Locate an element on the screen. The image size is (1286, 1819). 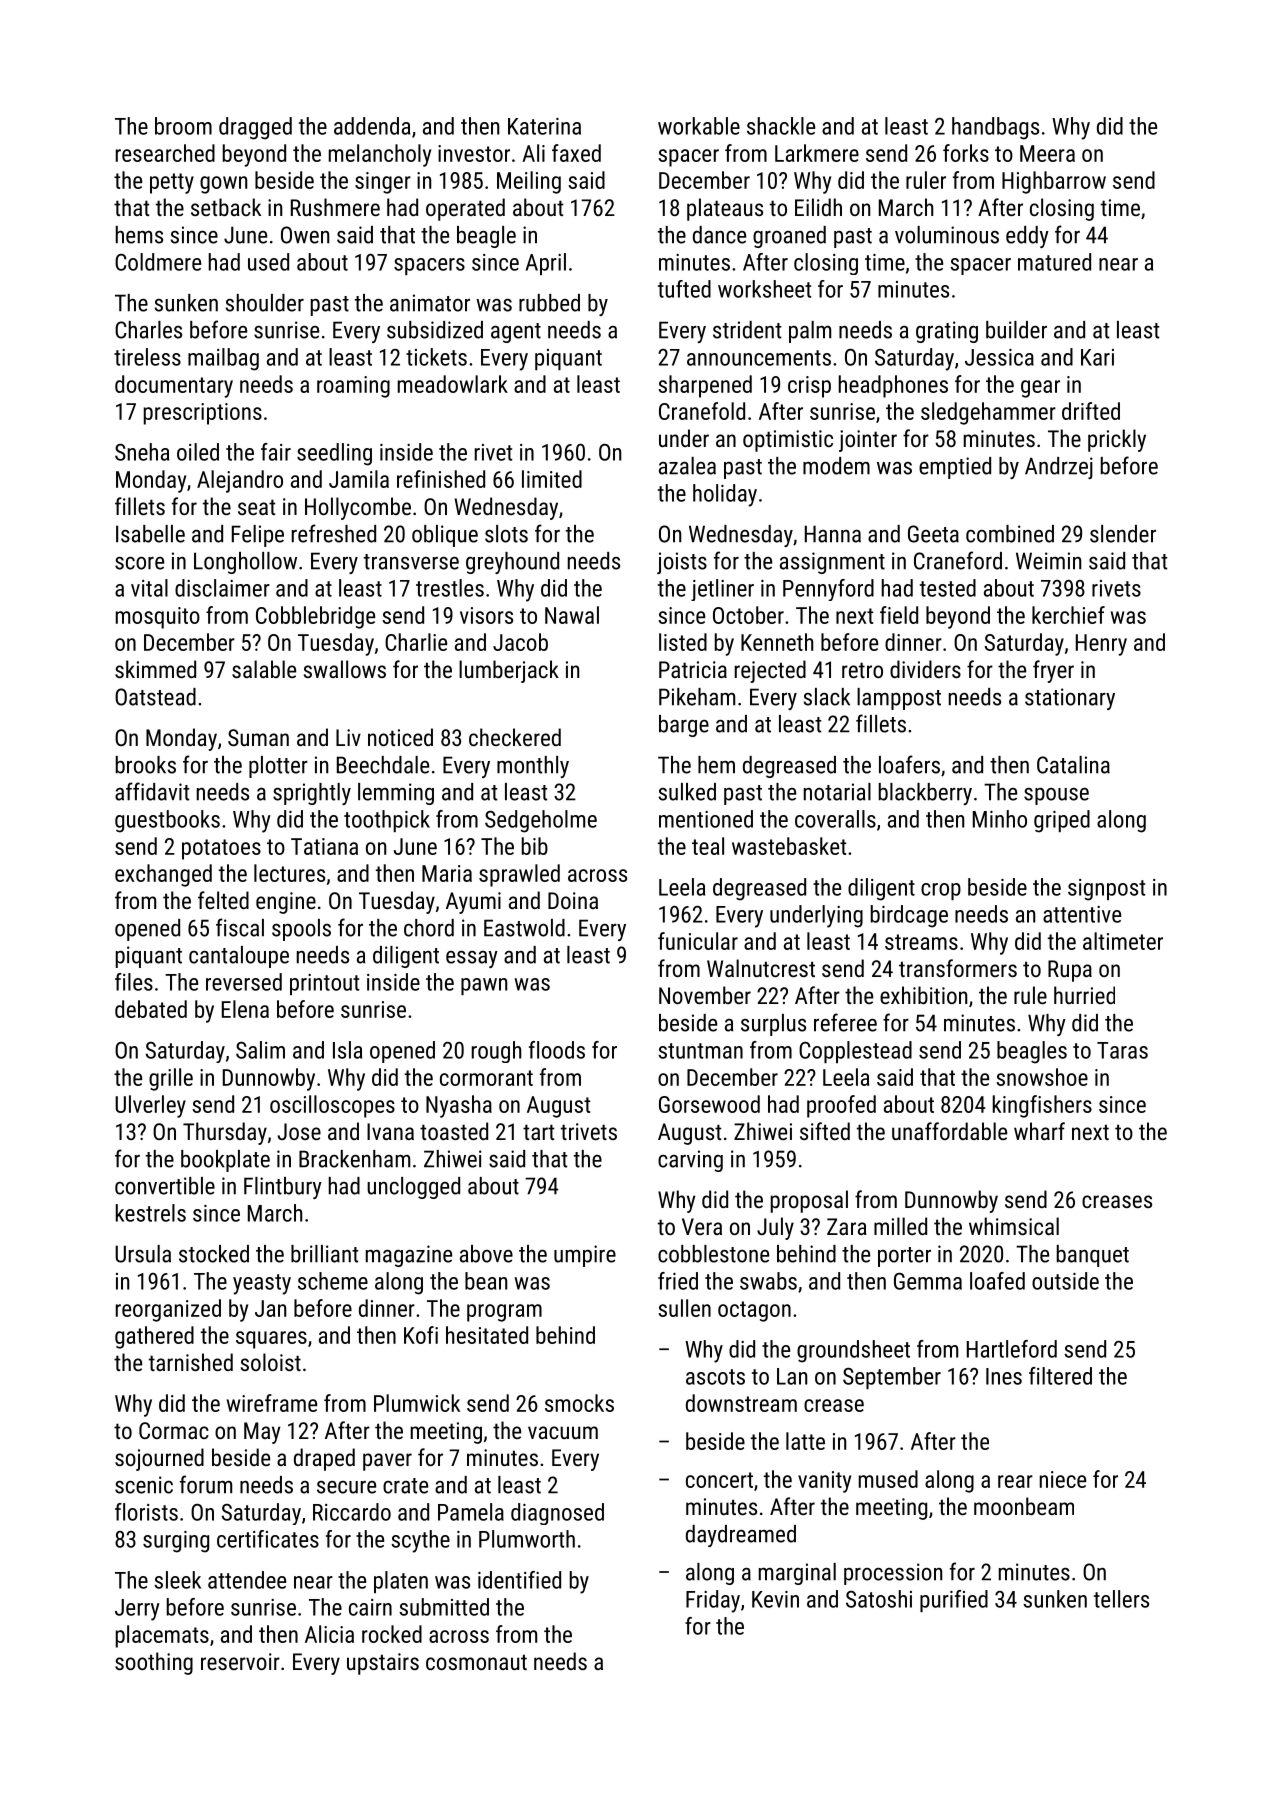
lumberjack is located at coordinates (509, 671).
